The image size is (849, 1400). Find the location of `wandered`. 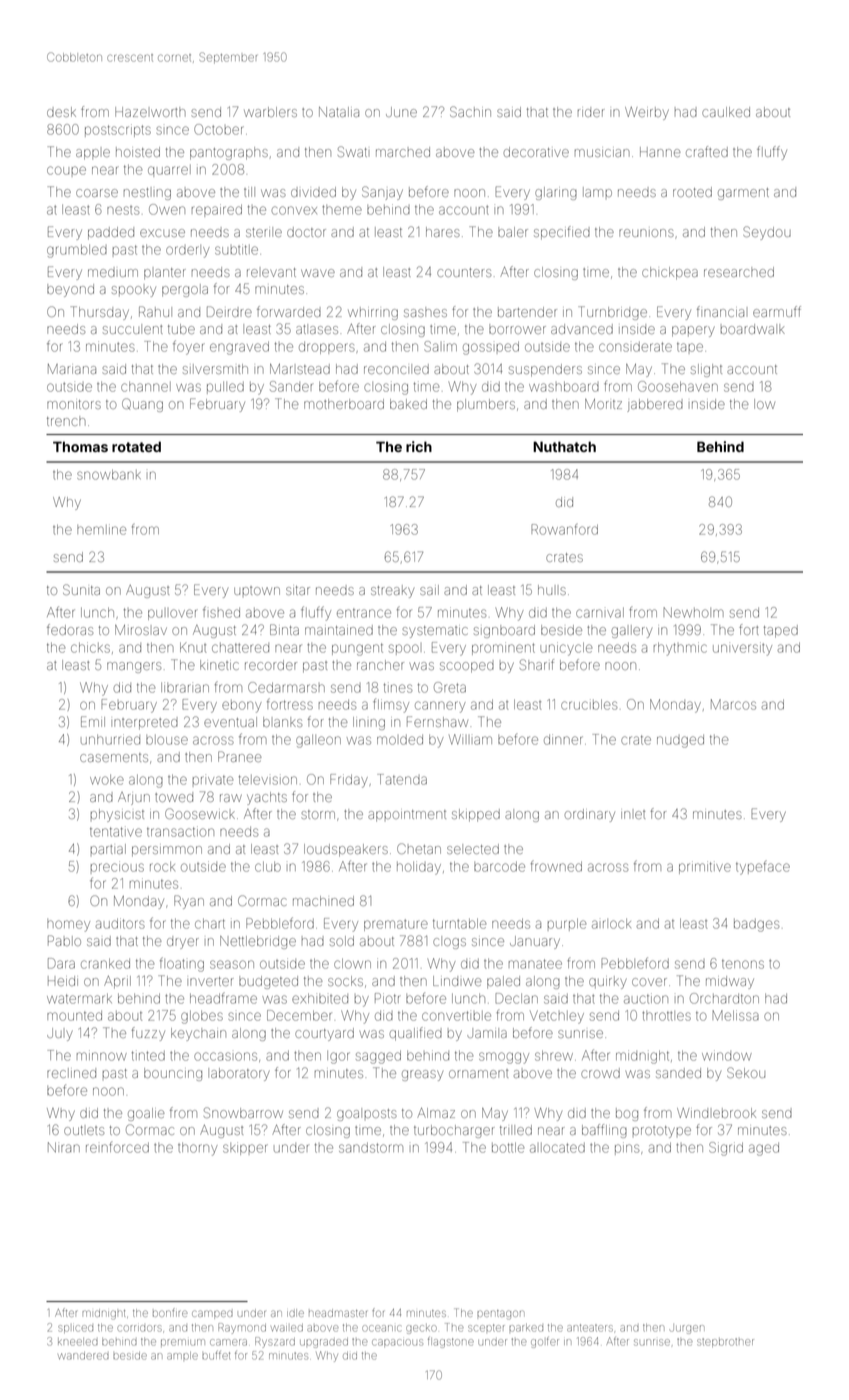

wandered is located at coordinates (83, 1356).
